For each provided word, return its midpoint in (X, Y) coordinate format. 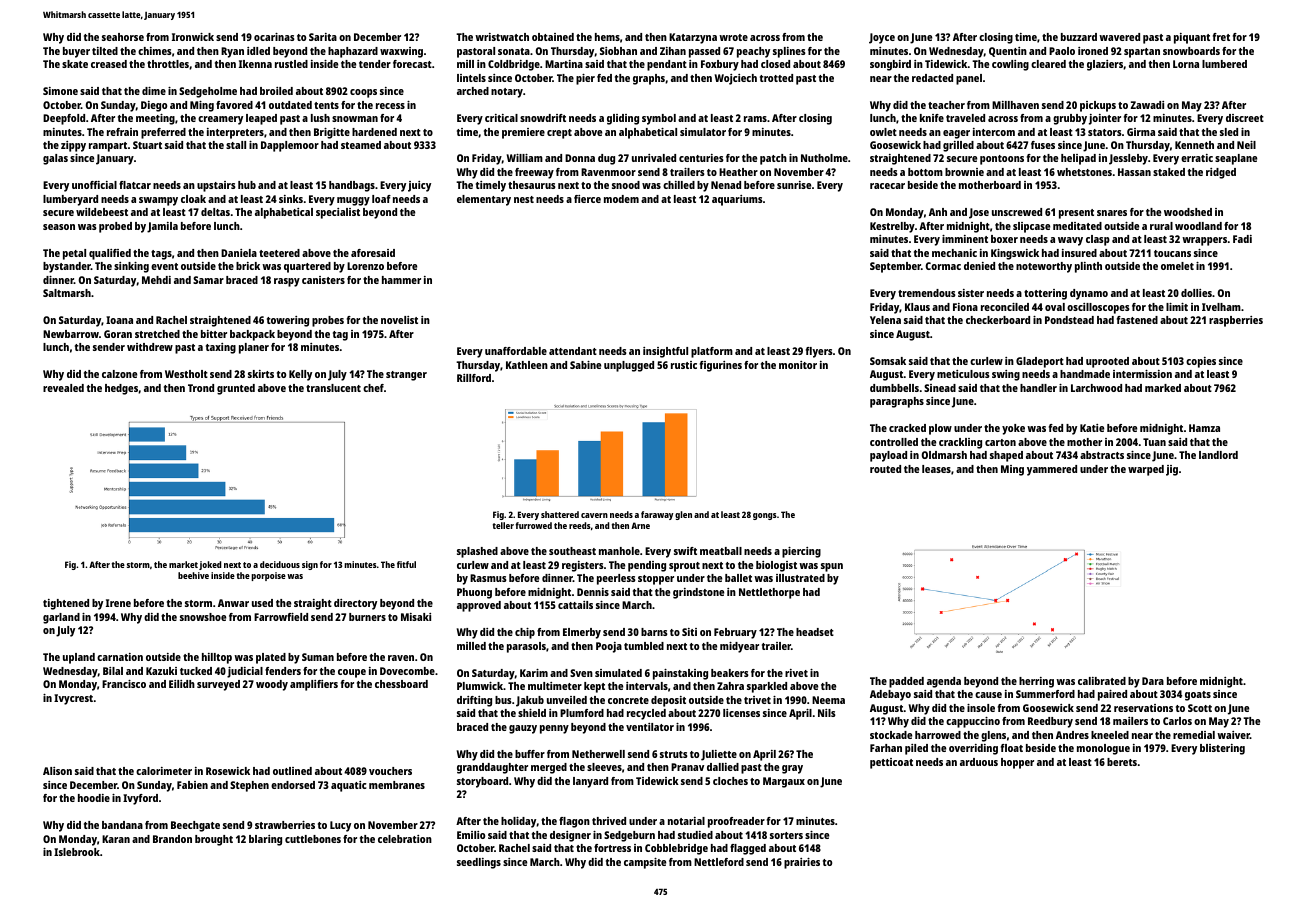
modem (621, 199)
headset (815, 632)
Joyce (882, 38)
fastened (1137, 320)
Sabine (585, 365)
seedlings (479, 863)
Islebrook (77, 852)
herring (1036, 682)
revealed (63, 388)
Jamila (162, 227)
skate (75, 64)
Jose (979, 213)
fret (1221, 37)
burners (367, 617)
